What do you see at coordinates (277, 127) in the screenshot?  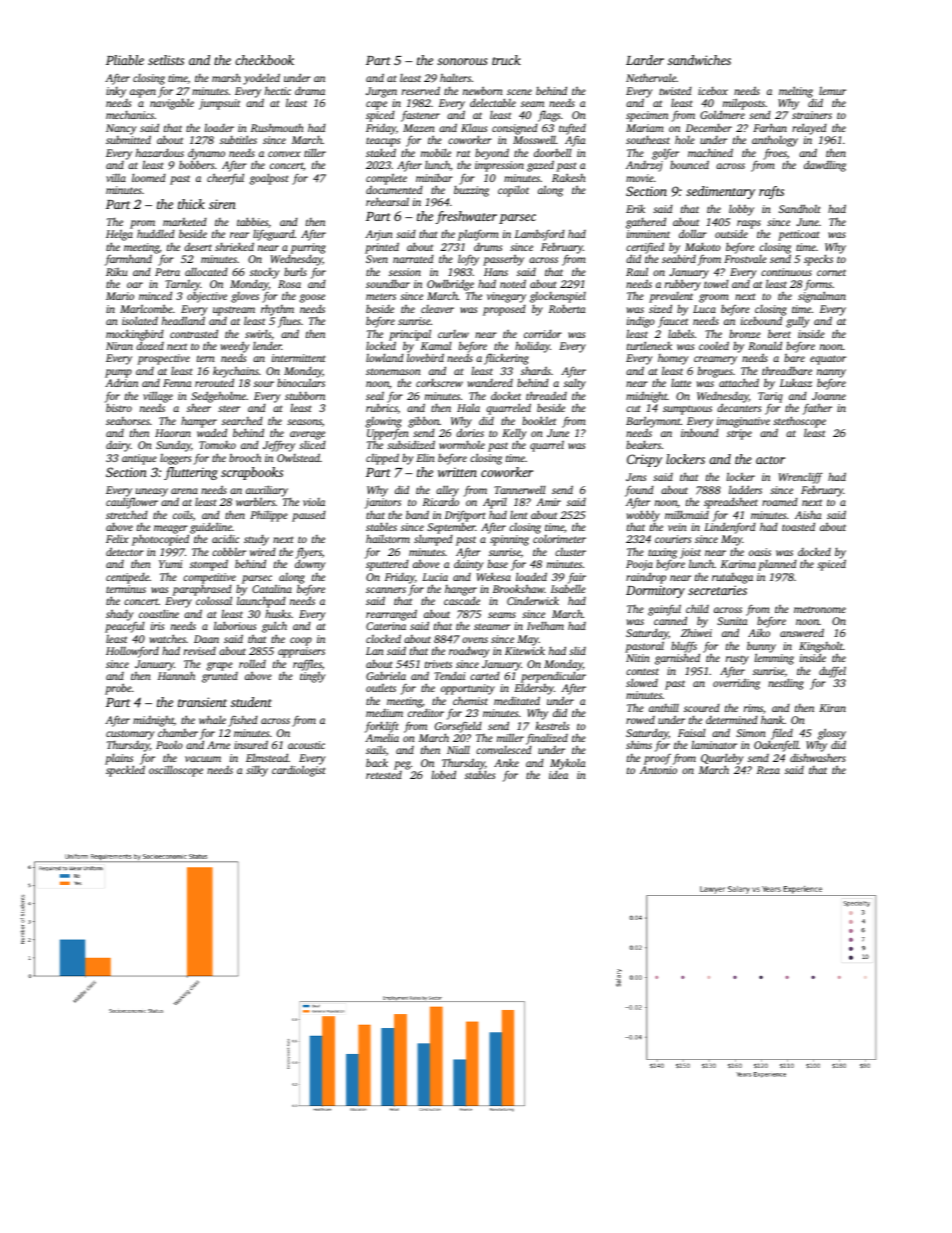 I see `Rushmouth` at bounding box center [277, 127].
